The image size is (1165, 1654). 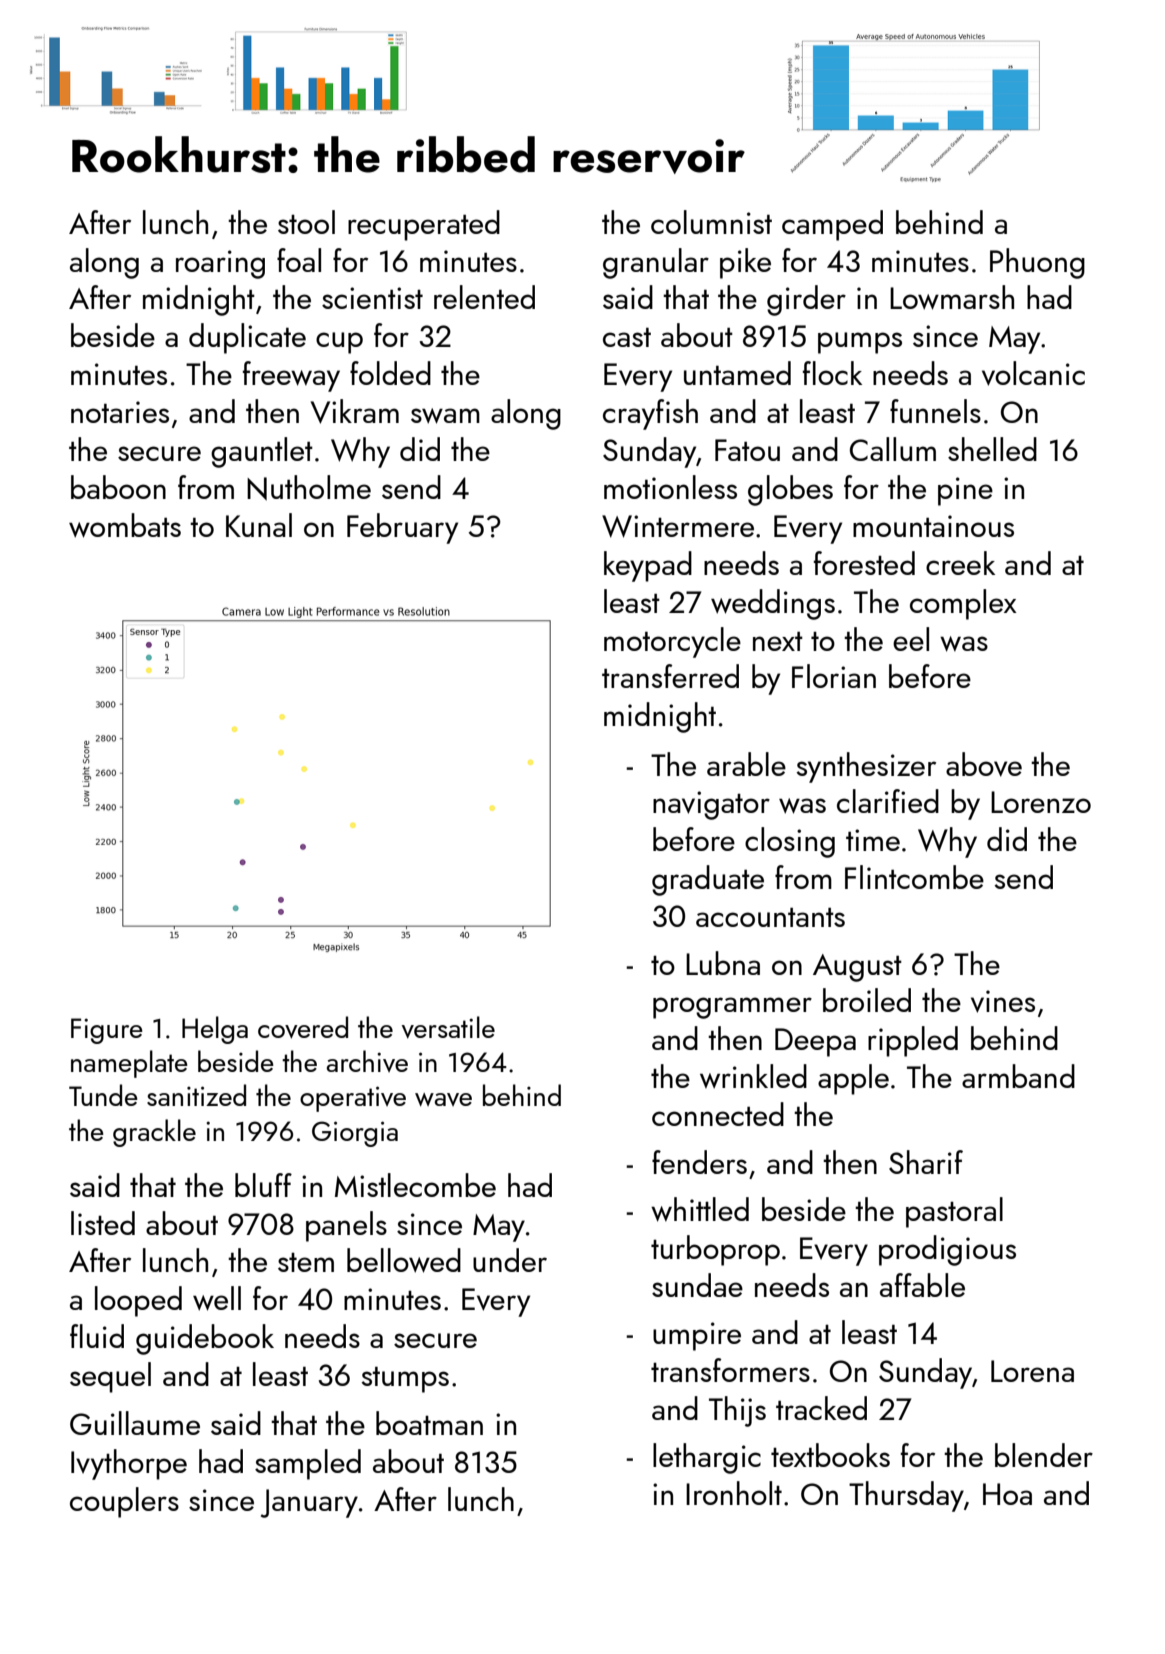 What do you see at coordinates (259, 525) in the screenshot?
I see `Kunal` at bounding box center [259, 525].
